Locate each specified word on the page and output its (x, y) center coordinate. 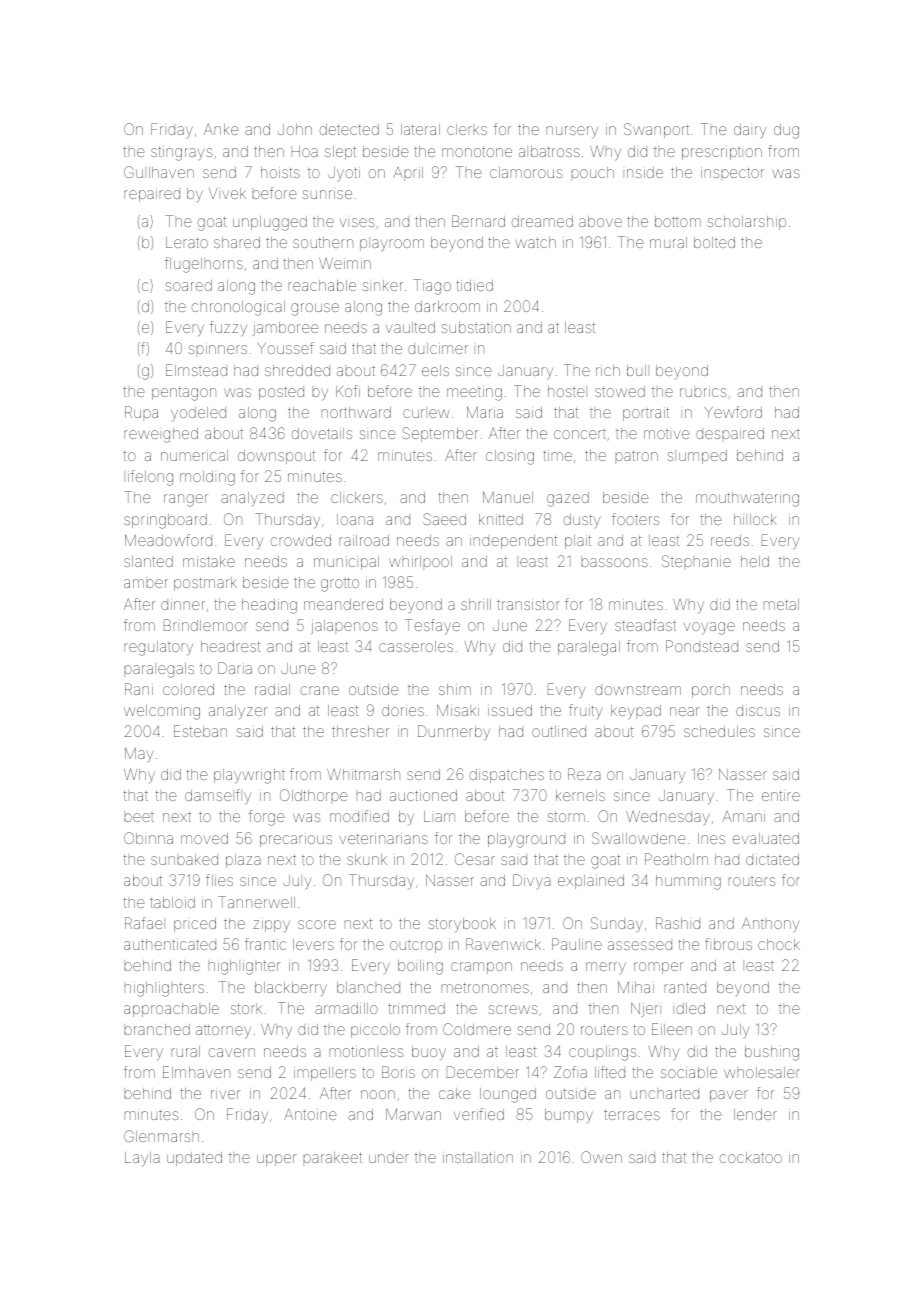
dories (403, 710)
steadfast (645, 625)
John (295, 129)
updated (194, 1159)
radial (272, 689)
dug (786, 131)
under (389, 1157)
